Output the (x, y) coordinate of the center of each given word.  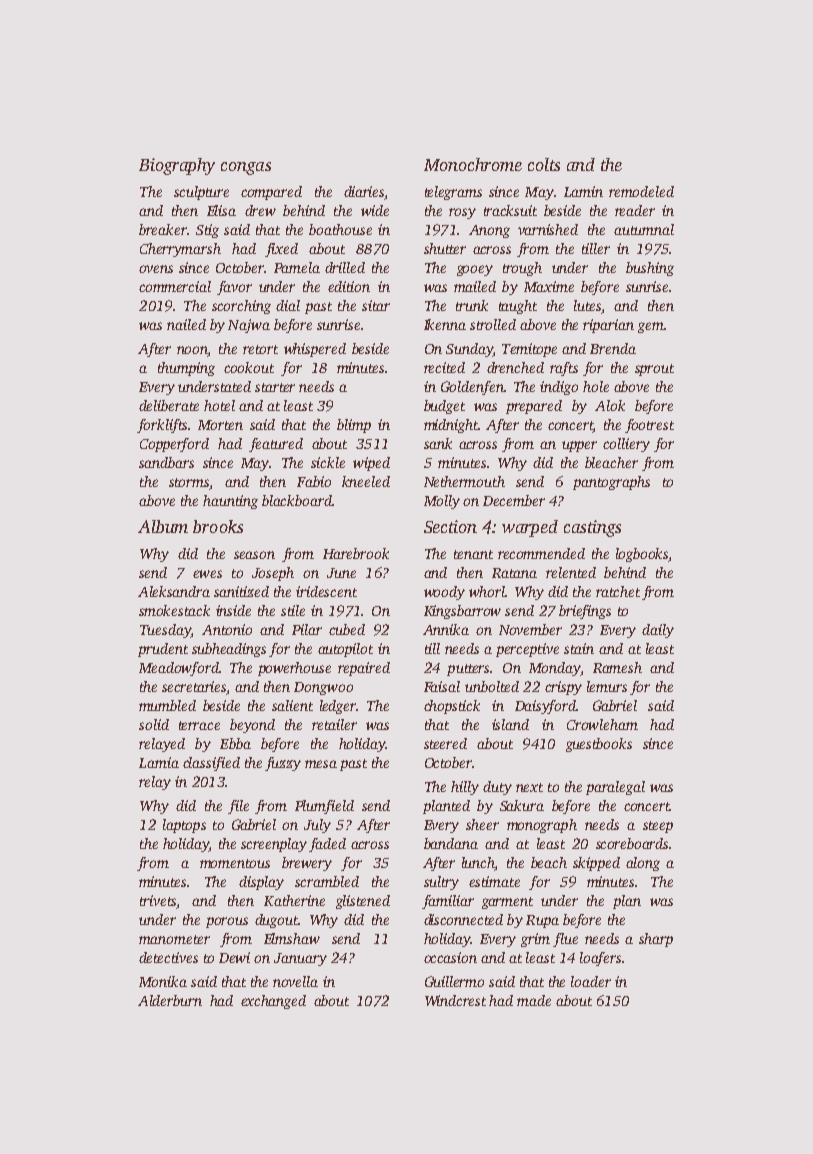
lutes (587, 305)
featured (276, 445)
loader (591, 981)
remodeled (641, 191)
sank (438, 443)
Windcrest (455, 1000)
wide (375, 210)
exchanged (273, 1002)
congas (246, 168)
